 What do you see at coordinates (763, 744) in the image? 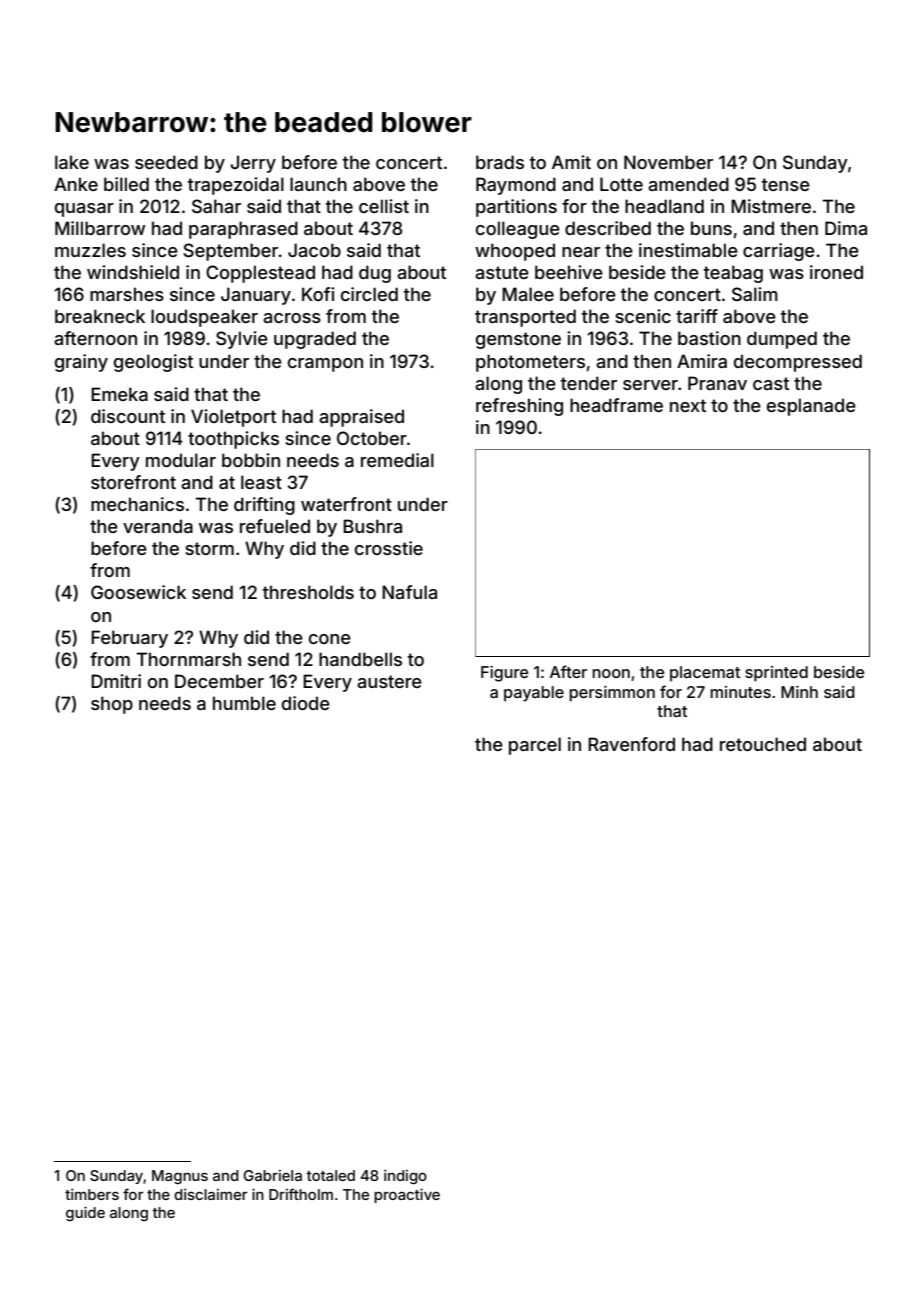
I see `retouched` at bounding box center [763, 744].
